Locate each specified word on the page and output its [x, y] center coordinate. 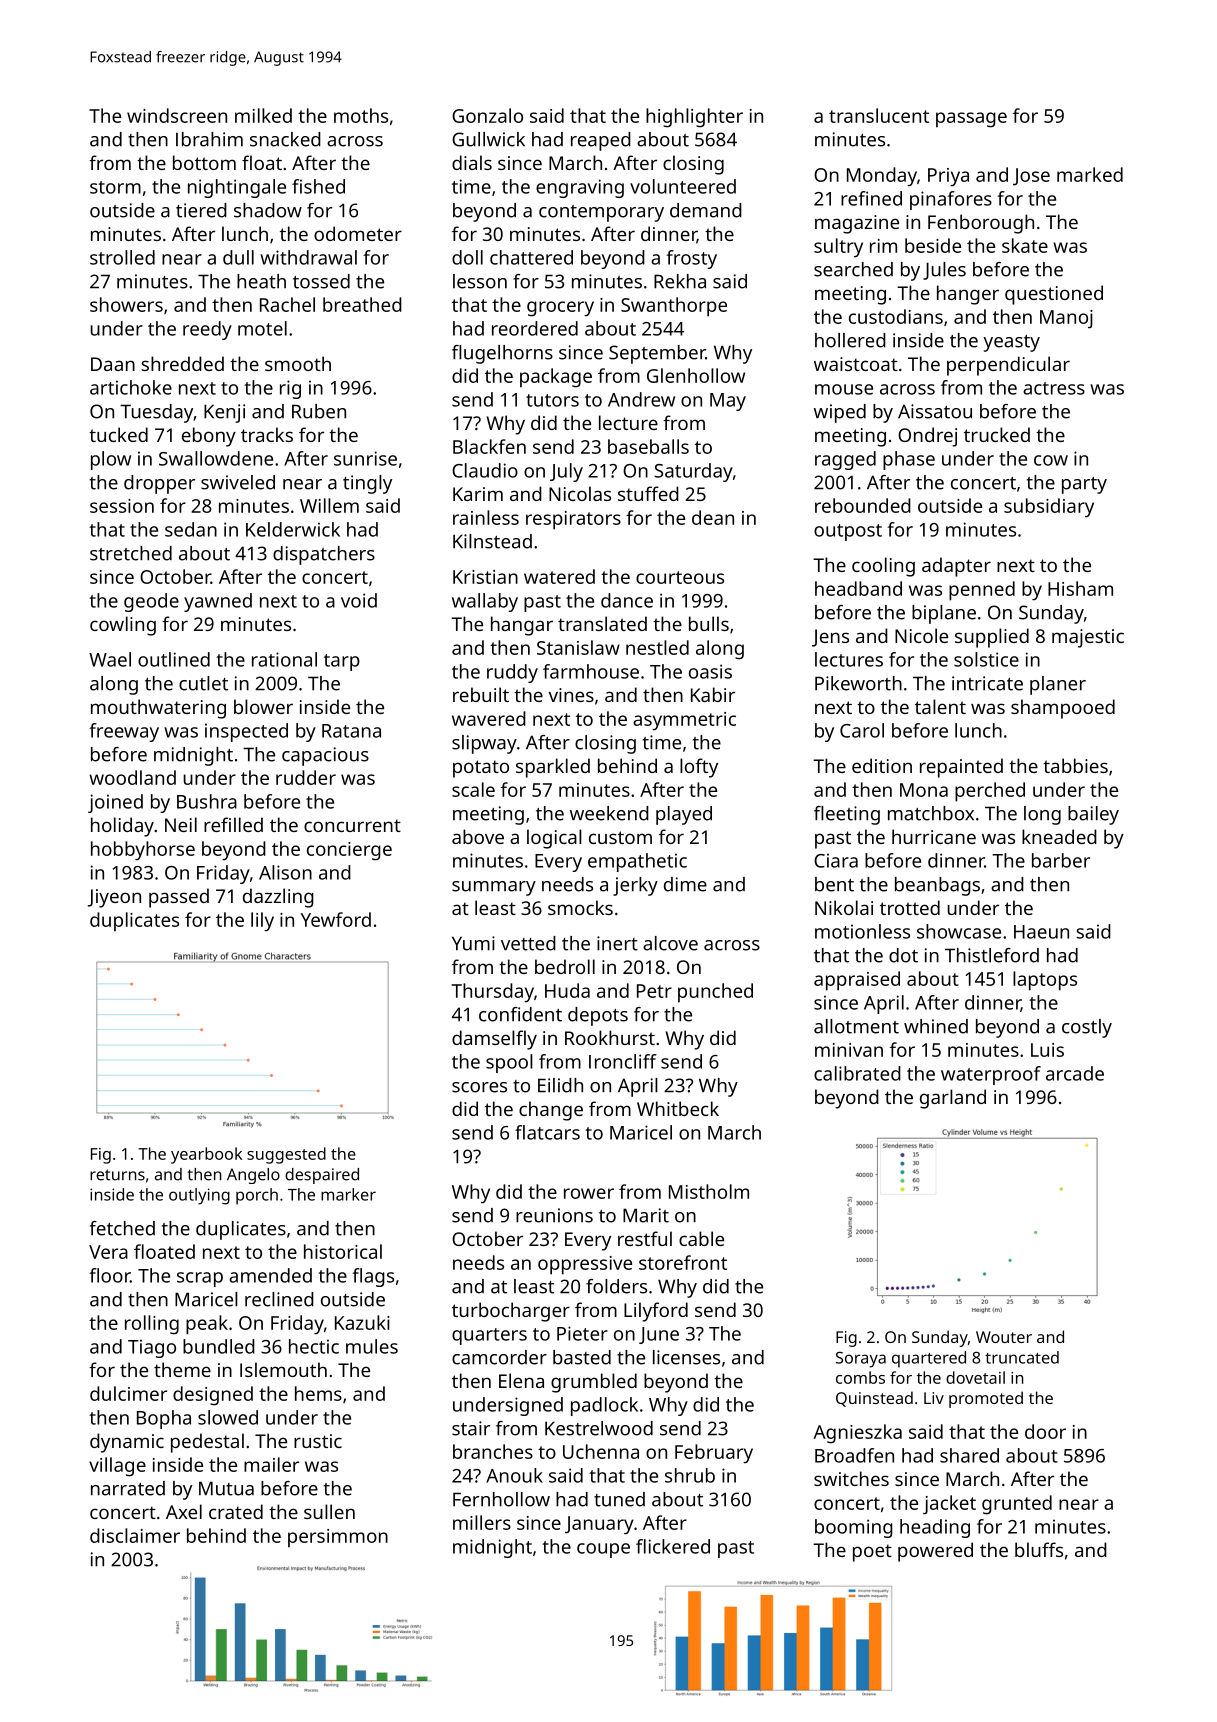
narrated [128, 1488]
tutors [552, 400]
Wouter [1004, 1337]
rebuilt [481, 694]
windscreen [177, 115]
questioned [1054, 295]
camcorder [499, 1357]
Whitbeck [678, 1108]
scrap [200, 1279]
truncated [1022, 1357]
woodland [132, 777]
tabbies [1075, 765]
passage [971, 120]
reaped [601, 141]
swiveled [238, 482]
